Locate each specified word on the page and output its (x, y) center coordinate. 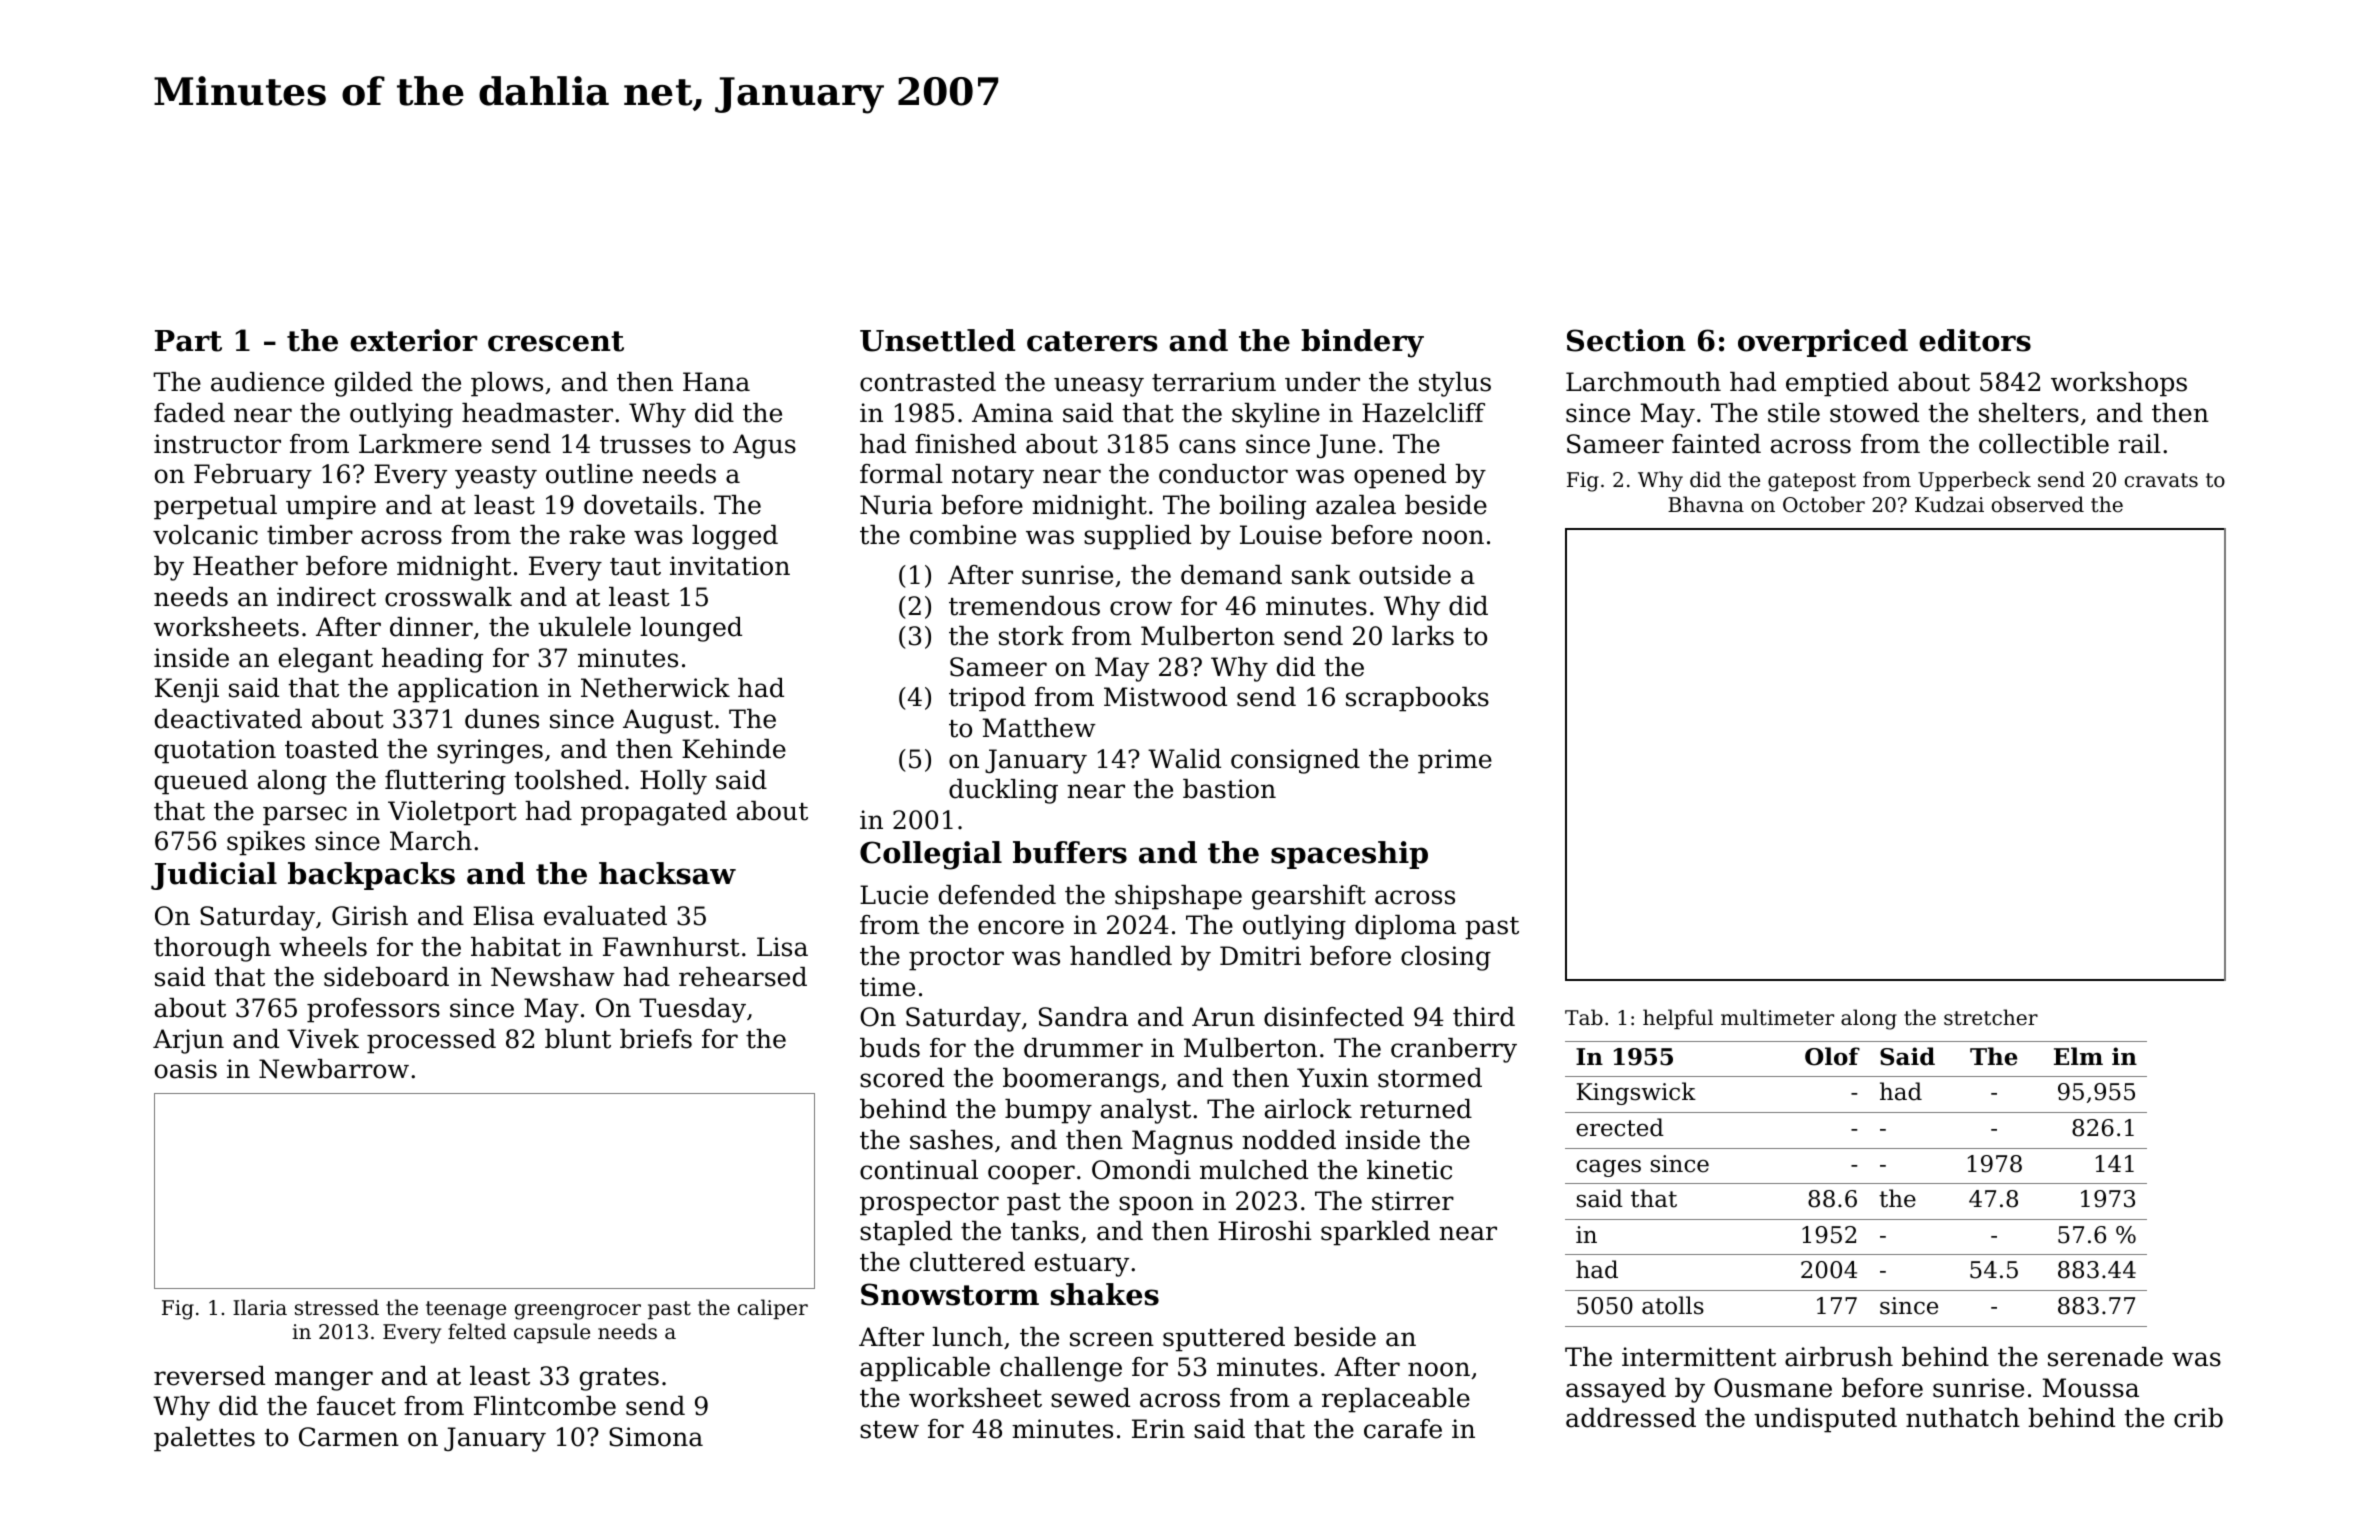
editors (1975, 340)
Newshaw (553, 977)
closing (1446, 958)
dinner (431, 627)
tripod (987, 699)
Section (1626, 340)
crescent (556, 341)
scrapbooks (1417, 699)
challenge (1061, 1369)
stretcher (1991, 1017)
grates (619, 1379)
